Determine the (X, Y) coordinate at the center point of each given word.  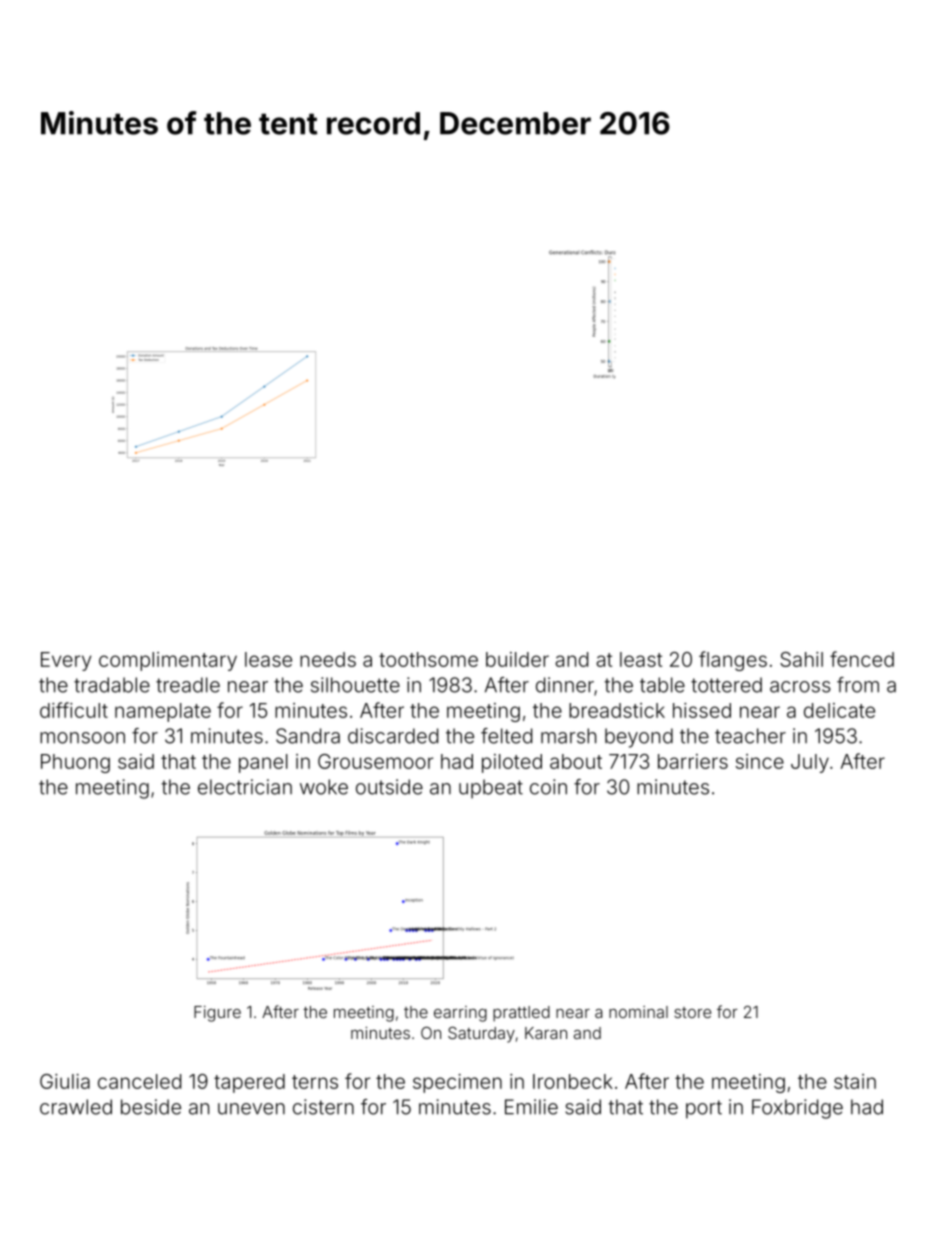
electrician (245, 787)
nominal (638, 1012)
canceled (139, 1081)
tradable (112, 685)
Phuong (75, 763)
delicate (839, 710)
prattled (521, 1014)
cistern (323, 1107)
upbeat (491, 789)
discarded (393, 736)
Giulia (65, 1081)
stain (855, 1081)
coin (548, 787)
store (692, 1012)
